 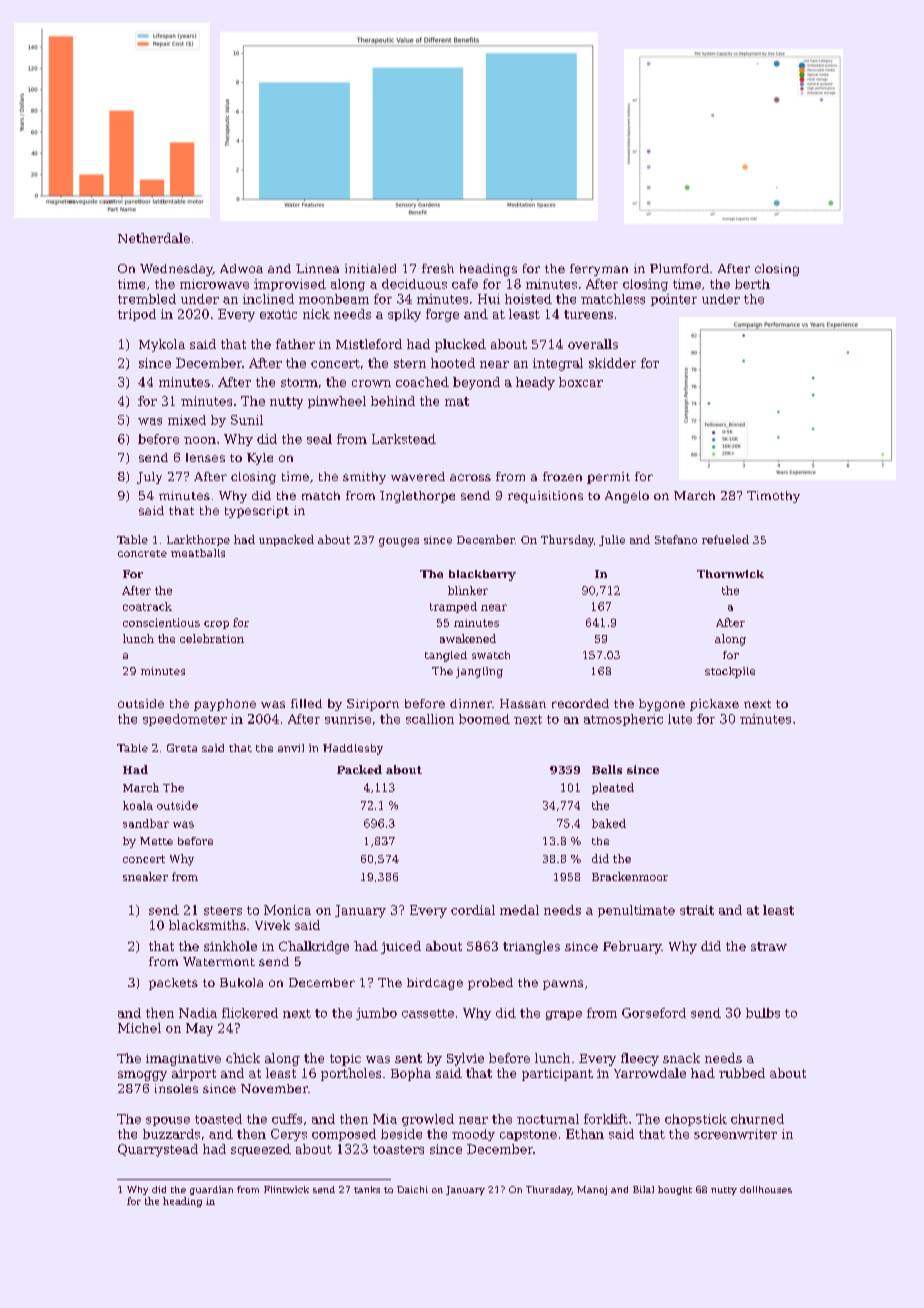 What do you see at coordinates (137, 315) in the image?
I see `tripod` at bounding box center [137, 315].
